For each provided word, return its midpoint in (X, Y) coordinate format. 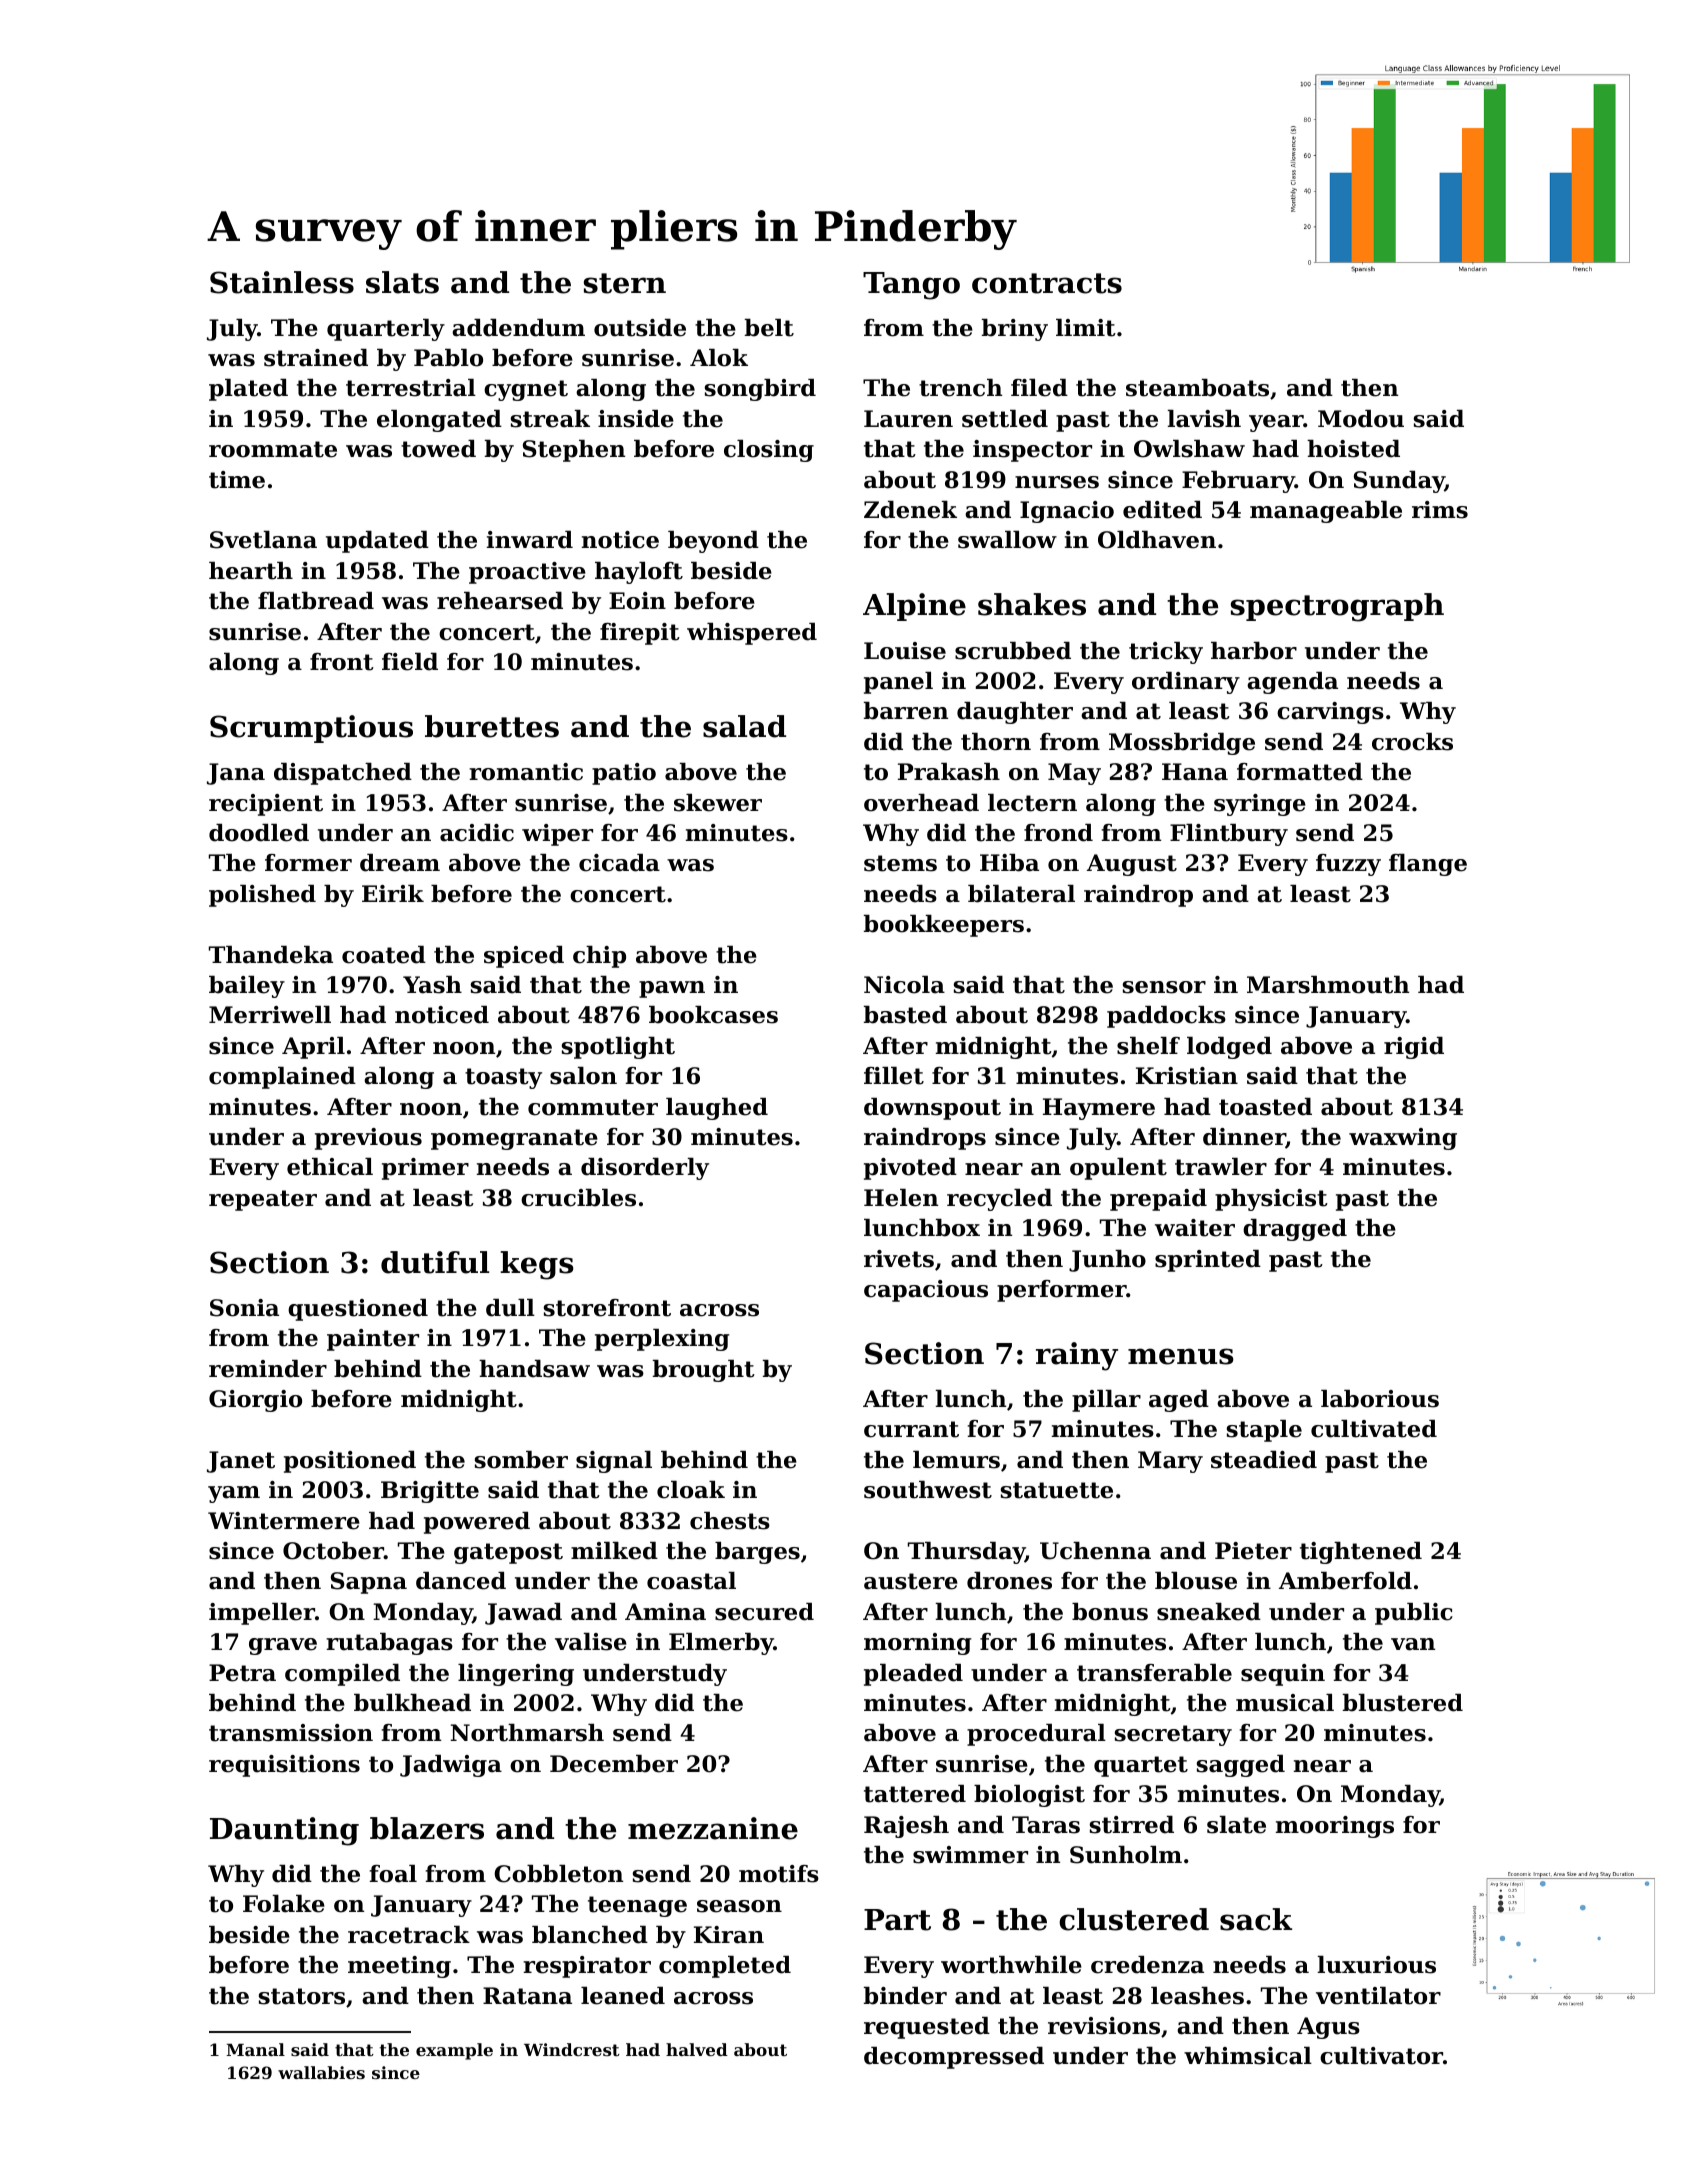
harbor (1254, 651)
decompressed (954, 2058)
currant (911, 1429)
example (454, 2051)
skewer (718, 803)
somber (521, 1460)
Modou (1361, 419)
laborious (1380, 1399)
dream (400, 863)
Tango (911, 286)
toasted (1265, 1107)
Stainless (282, 282)
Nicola (904, 985)
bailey (247, 987)
